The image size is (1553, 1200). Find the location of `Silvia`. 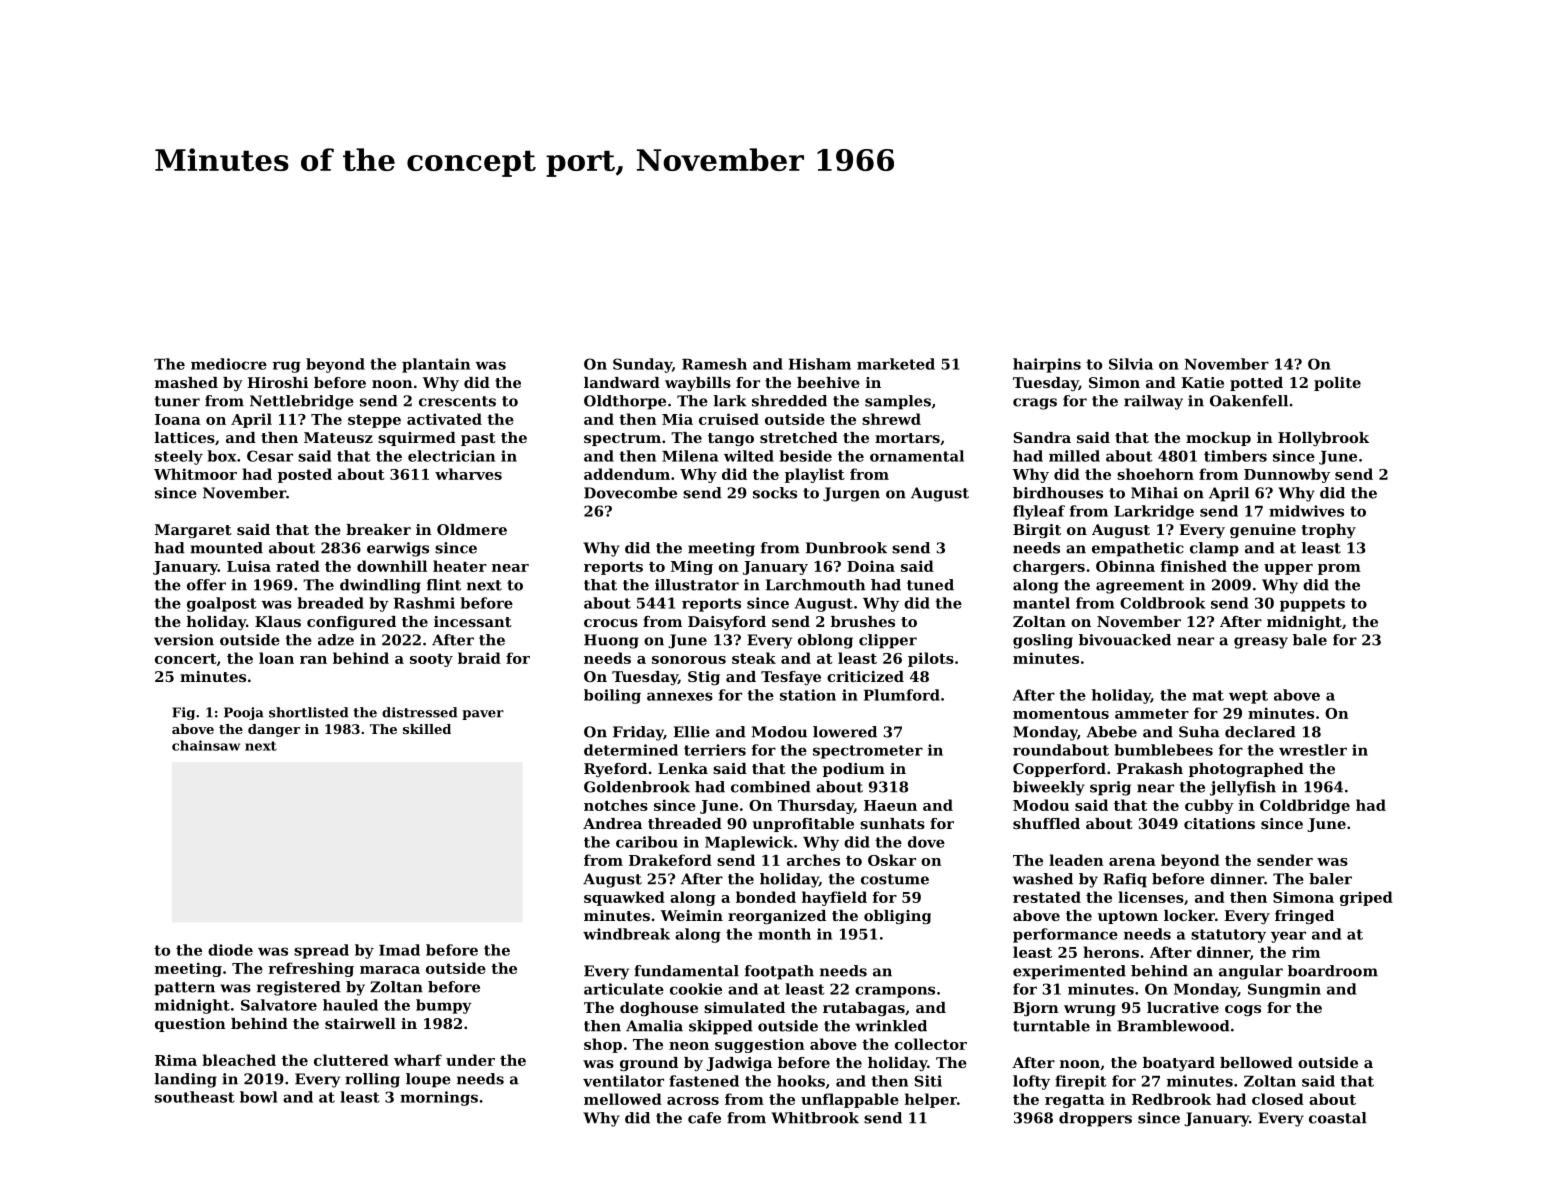

Silvia is located at coordinates (1131, 364).
